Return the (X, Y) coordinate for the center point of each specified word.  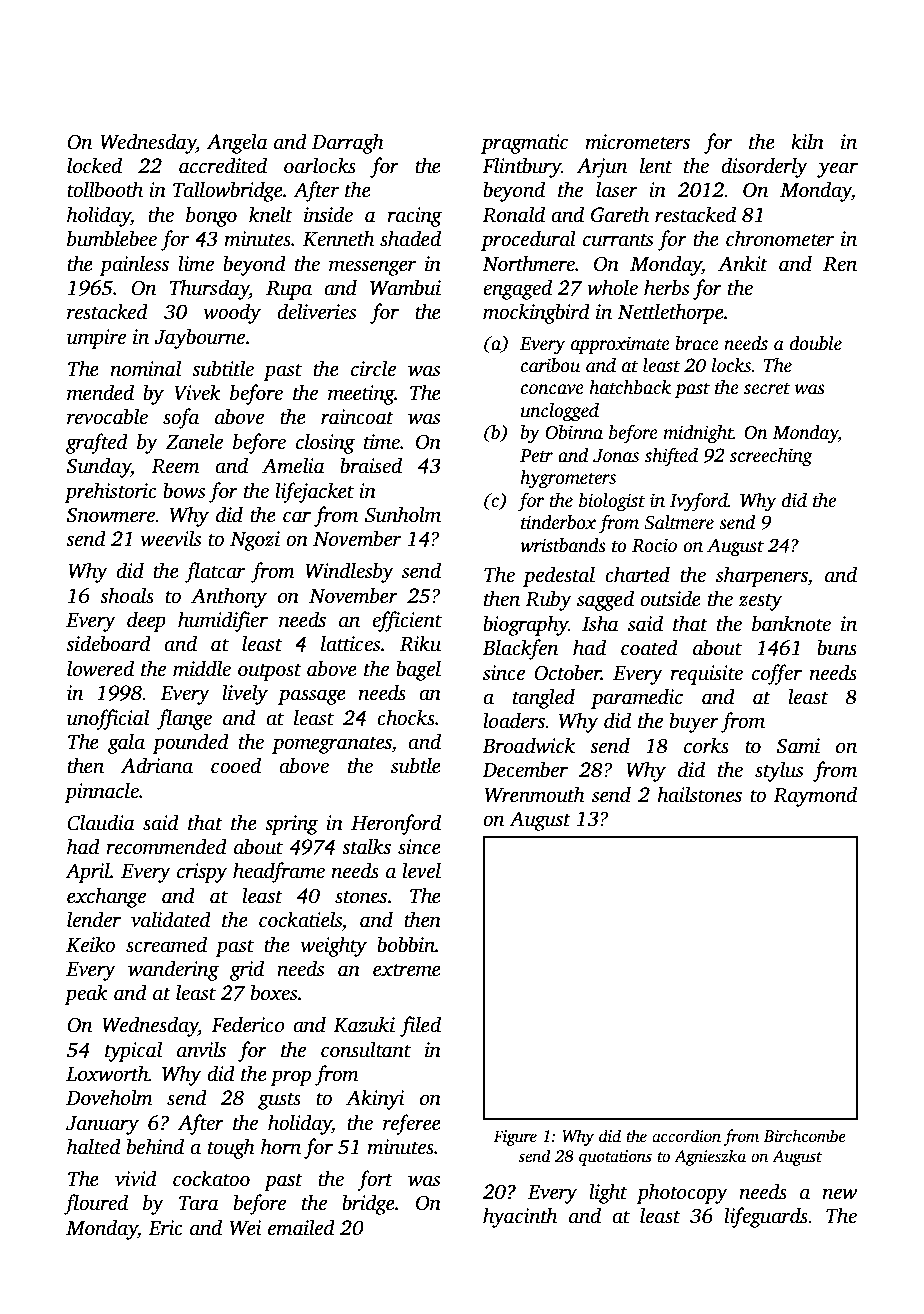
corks (706, 745)
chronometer (780, 238)
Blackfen (520, 649)
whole (612, 287)
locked (94, 165)
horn (281, 1146)
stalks (366, 846)
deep (146, 621)
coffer (777, 674)
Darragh (348, 143)
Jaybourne (199, 338)
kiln (807, 141)
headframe (279, 872)
